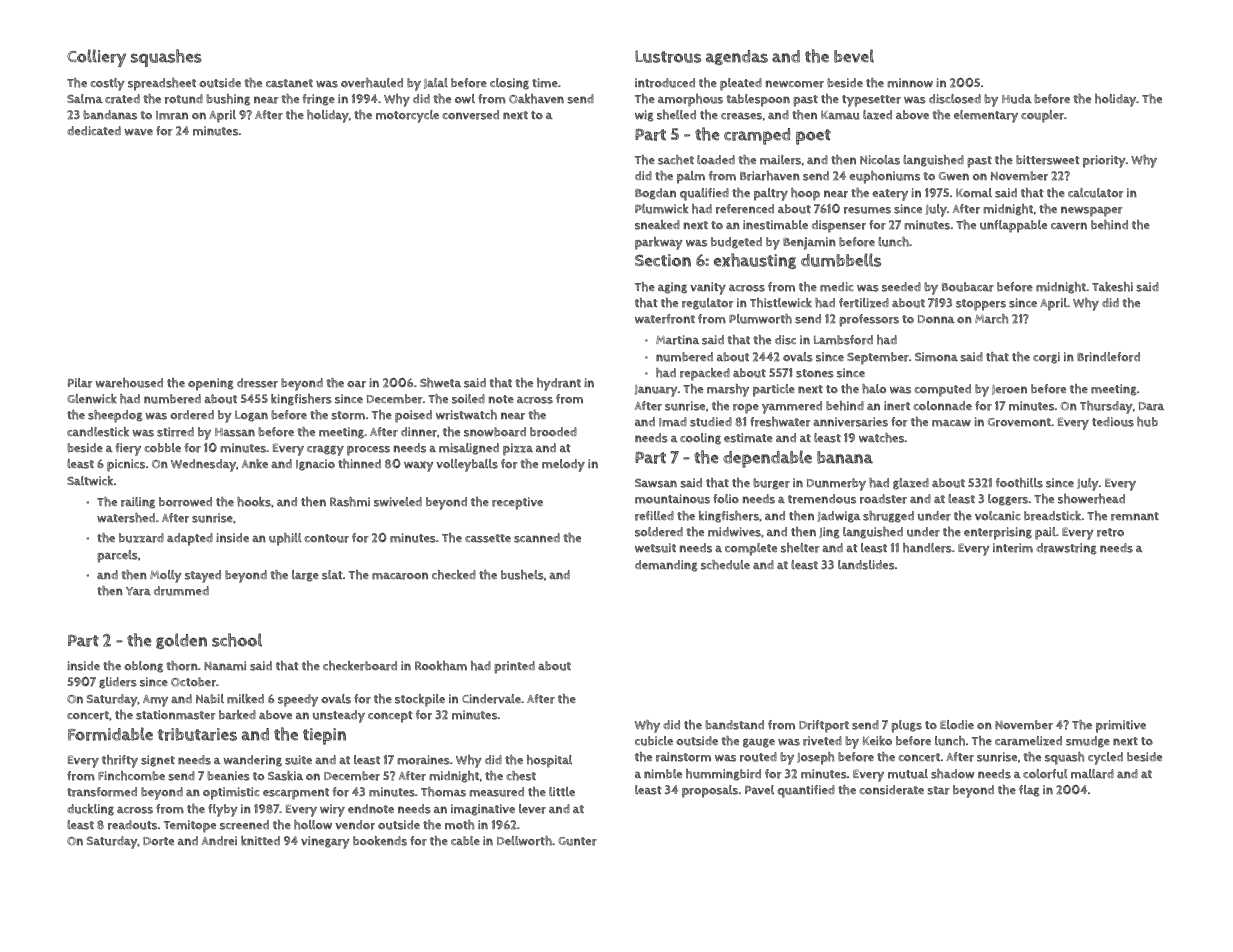  What do you see at coordinates (871, 101) in the screenshot?
I see `typesetter` at bounding box center [871, 101].
